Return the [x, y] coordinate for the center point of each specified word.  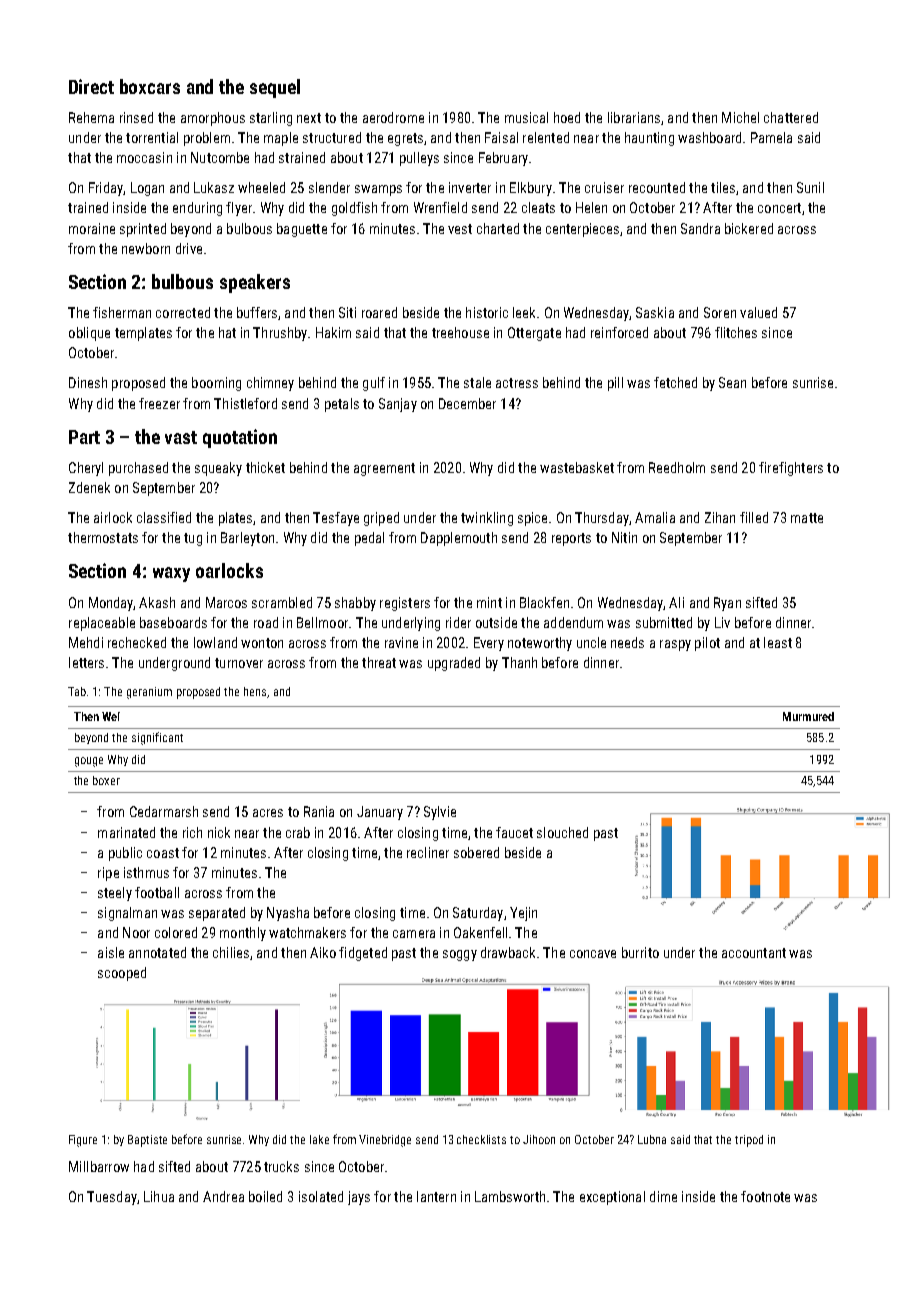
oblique [89, 334]
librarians [634, 117]
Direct [91, 86]
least [778, 642]
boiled [265, 1196]
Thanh [519, 662]
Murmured [808, 716]
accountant [754, 953]
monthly [243, 934]
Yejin [523, 914]
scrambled [282, 602]
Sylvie [440, 813]
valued [758, 312]
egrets [405, 139]
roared [379, 312]
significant [157, 738]
